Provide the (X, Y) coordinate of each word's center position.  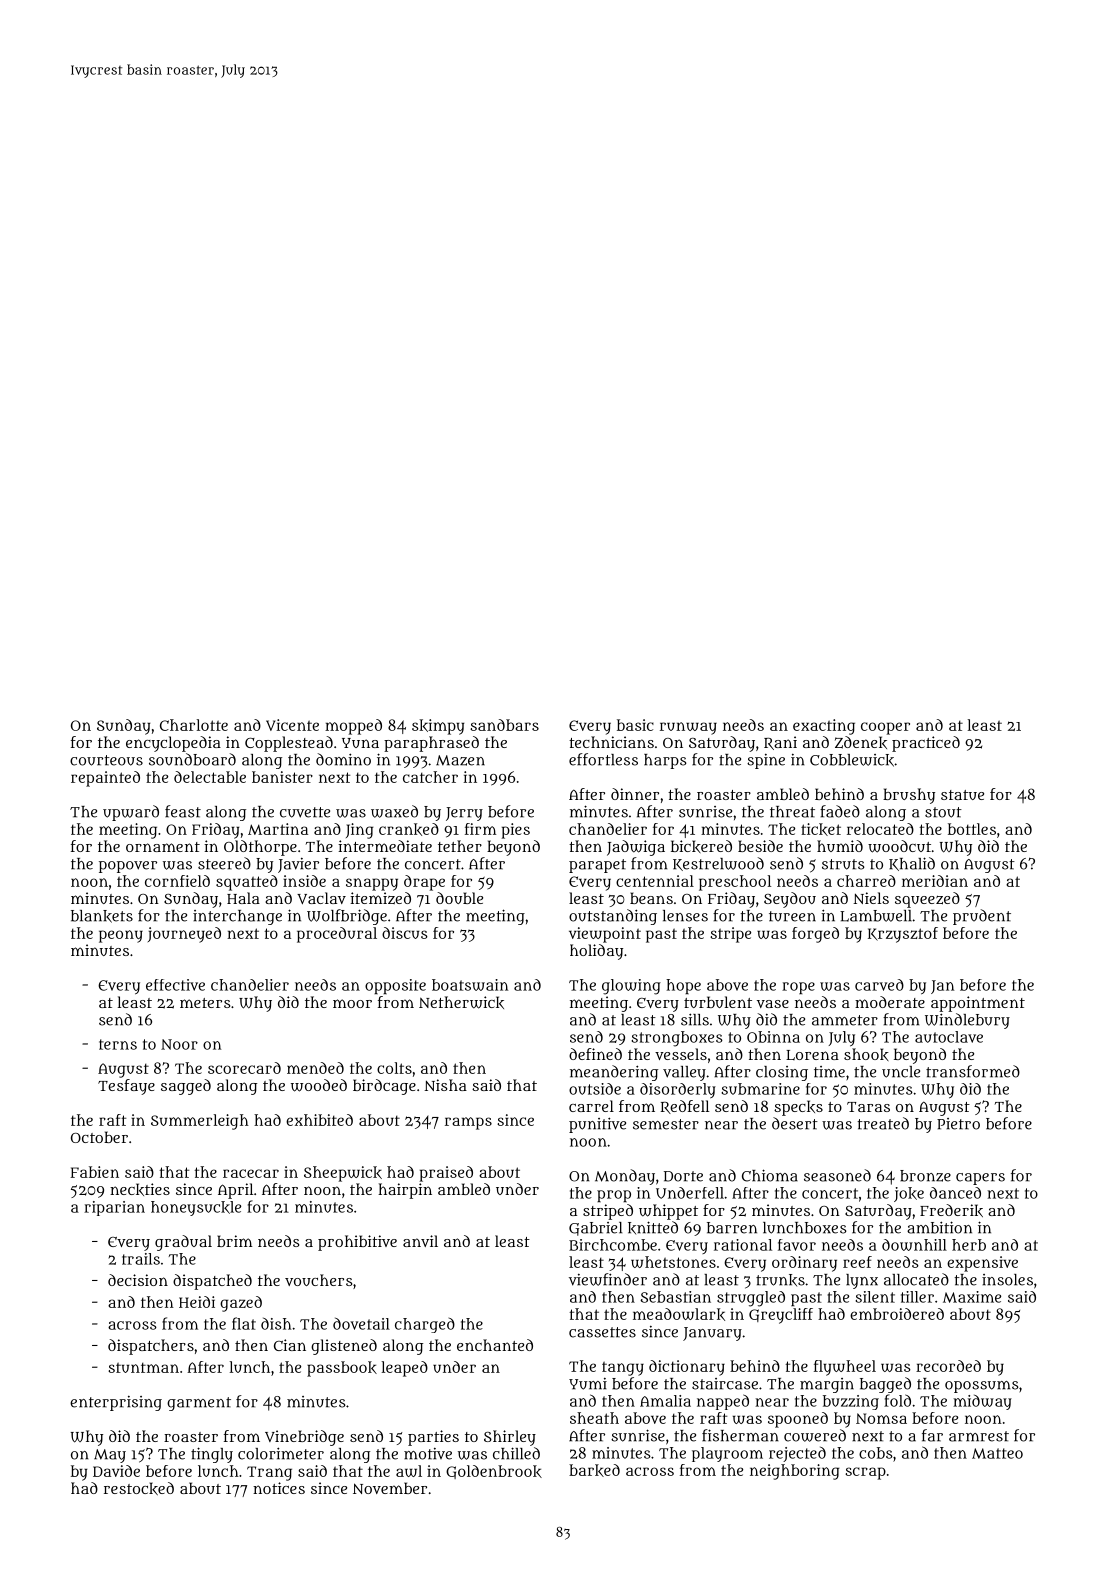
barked (594, 1470)
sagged (186, 1087)
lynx (862, 1281)
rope (798, 988)
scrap (865, 1473)
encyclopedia (173, 744)
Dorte (683, 1176)
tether (460, 846)
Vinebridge (304, 1438)
